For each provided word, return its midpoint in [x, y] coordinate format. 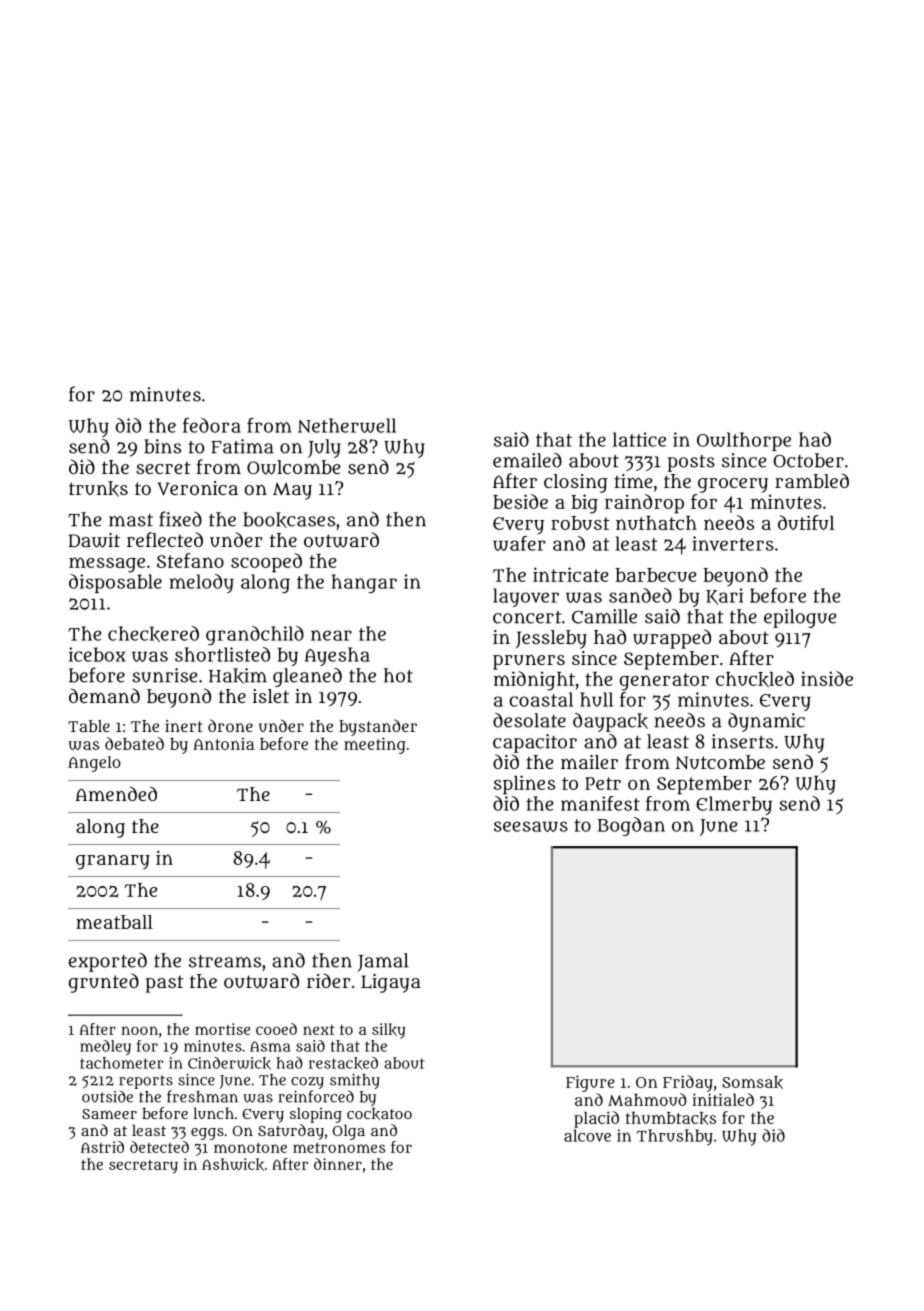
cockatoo [379, 1114]
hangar [364, 583]
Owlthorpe [744, 441]
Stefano [190, 560]
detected [159, 1147]
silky [388, 1031]
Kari [724, 596]
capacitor [535, 743]
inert [184, 726]
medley [105, 1047]
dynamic [766, 722]
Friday [688, 1083]
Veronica [198, 488]
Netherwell [347, 425]
